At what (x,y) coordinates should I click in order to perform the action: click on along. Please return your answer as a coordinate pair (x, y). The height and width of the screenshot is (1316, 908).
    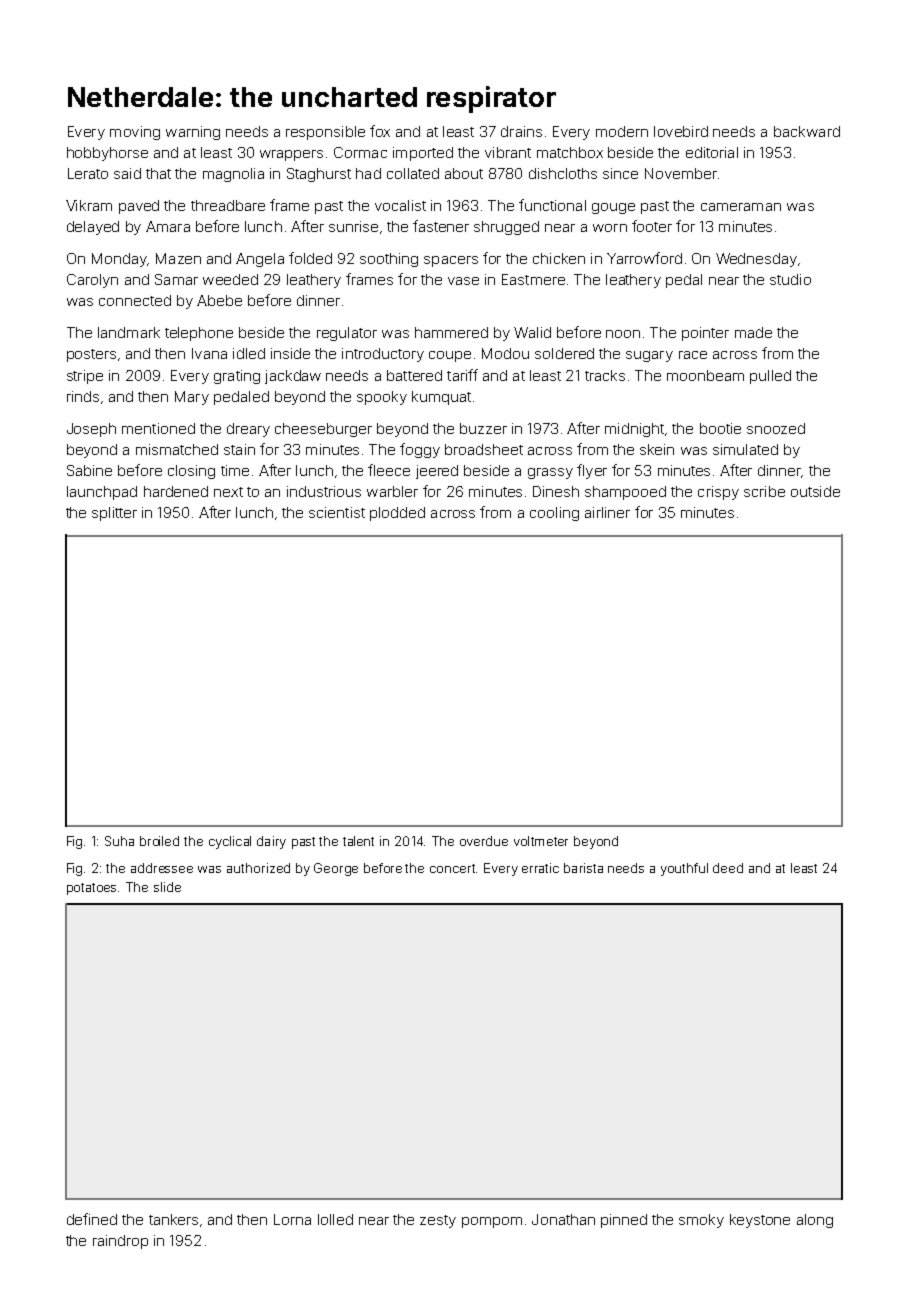
    Looking at the image, I should click on (815, 1221).
